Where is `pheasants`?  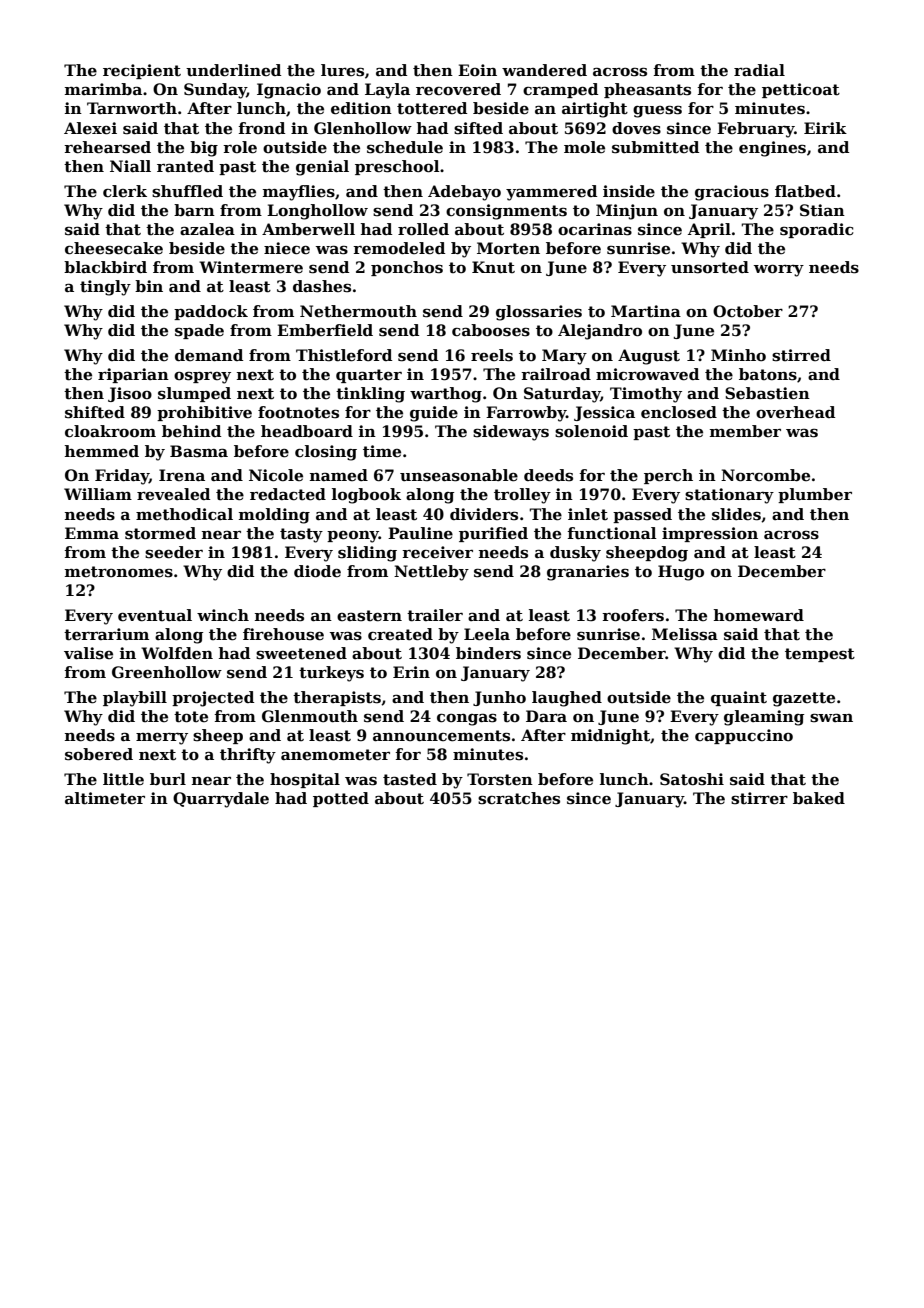 pheasants is located at coordinates (647, 90).
